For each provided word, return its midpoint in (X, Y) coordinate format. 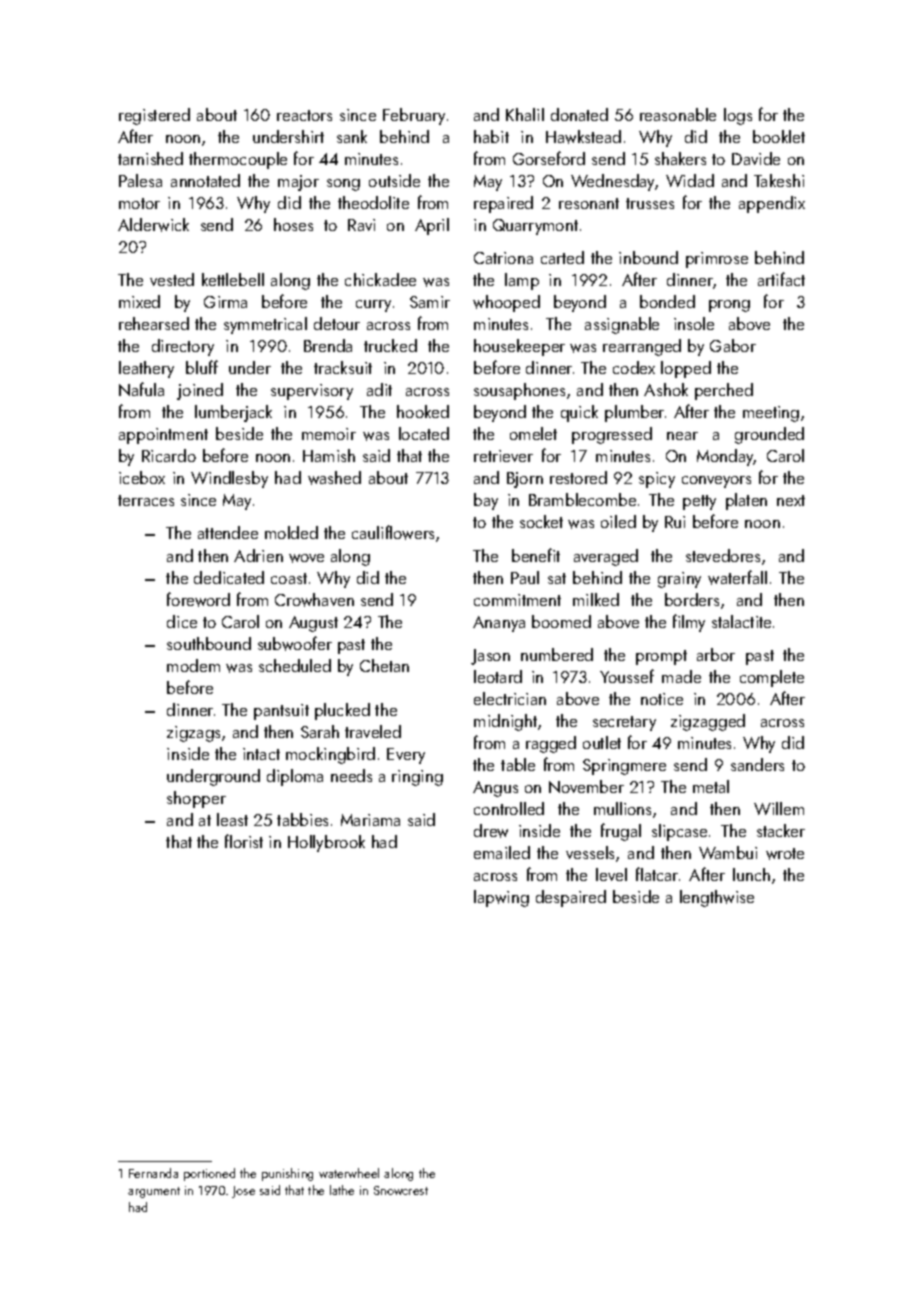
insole (694, 323)
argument (154, 1192)
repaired (503, 204)
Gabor (733, 345)
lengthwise (717, 898)
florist (244, 841)
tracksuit (343, 367)
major (298, 183)
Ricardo (169, 455)
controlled (509, 808)
